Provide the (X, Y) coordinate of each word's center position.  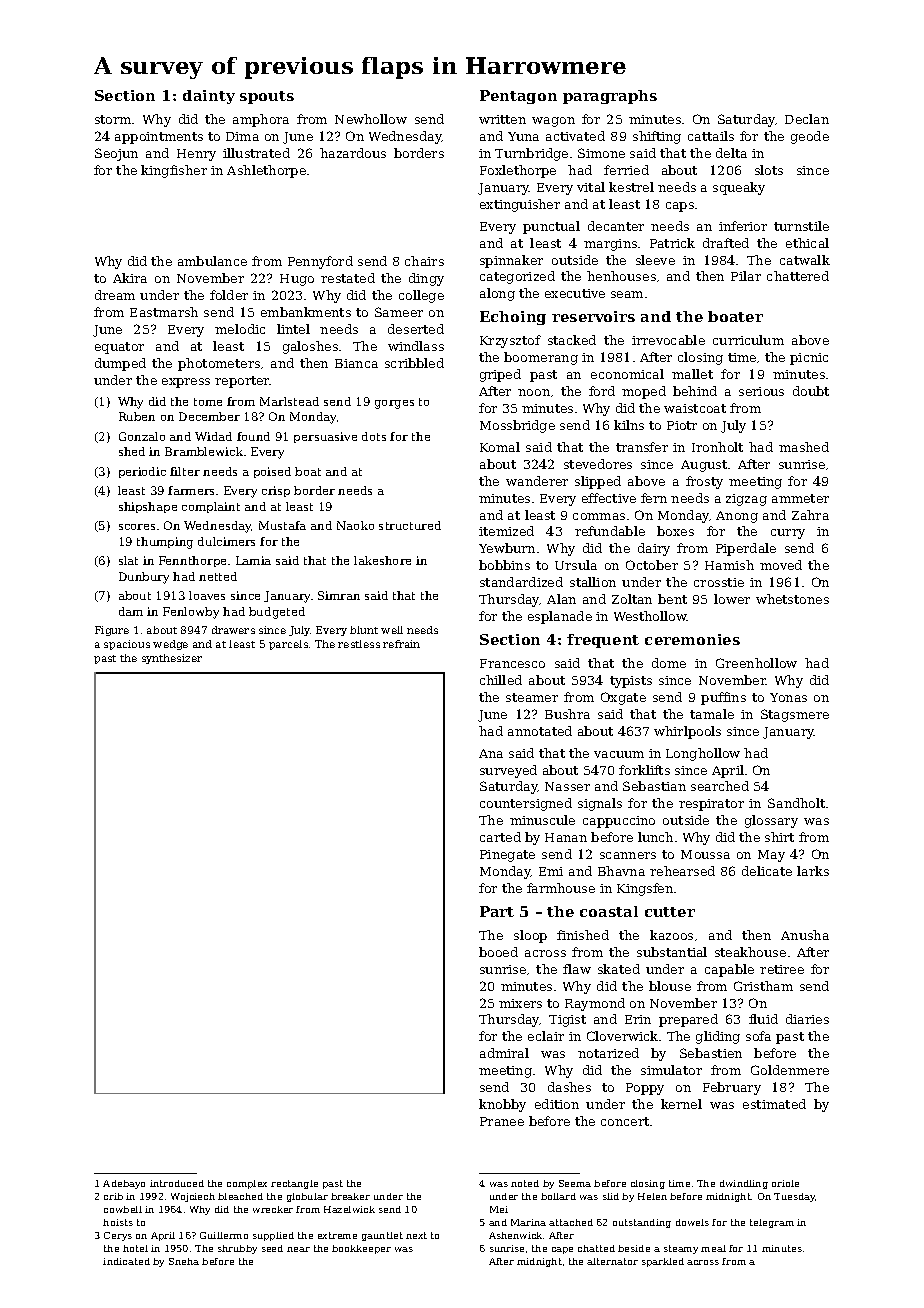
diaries (807, 1019)
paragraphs (610, 97)
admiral (504, 1053)
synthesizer (172, 659)
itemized (506, 531)
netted (218, 576)
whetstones (792, 599)
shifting (657, 137)
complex (247, 1184)
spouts (267, 97)
